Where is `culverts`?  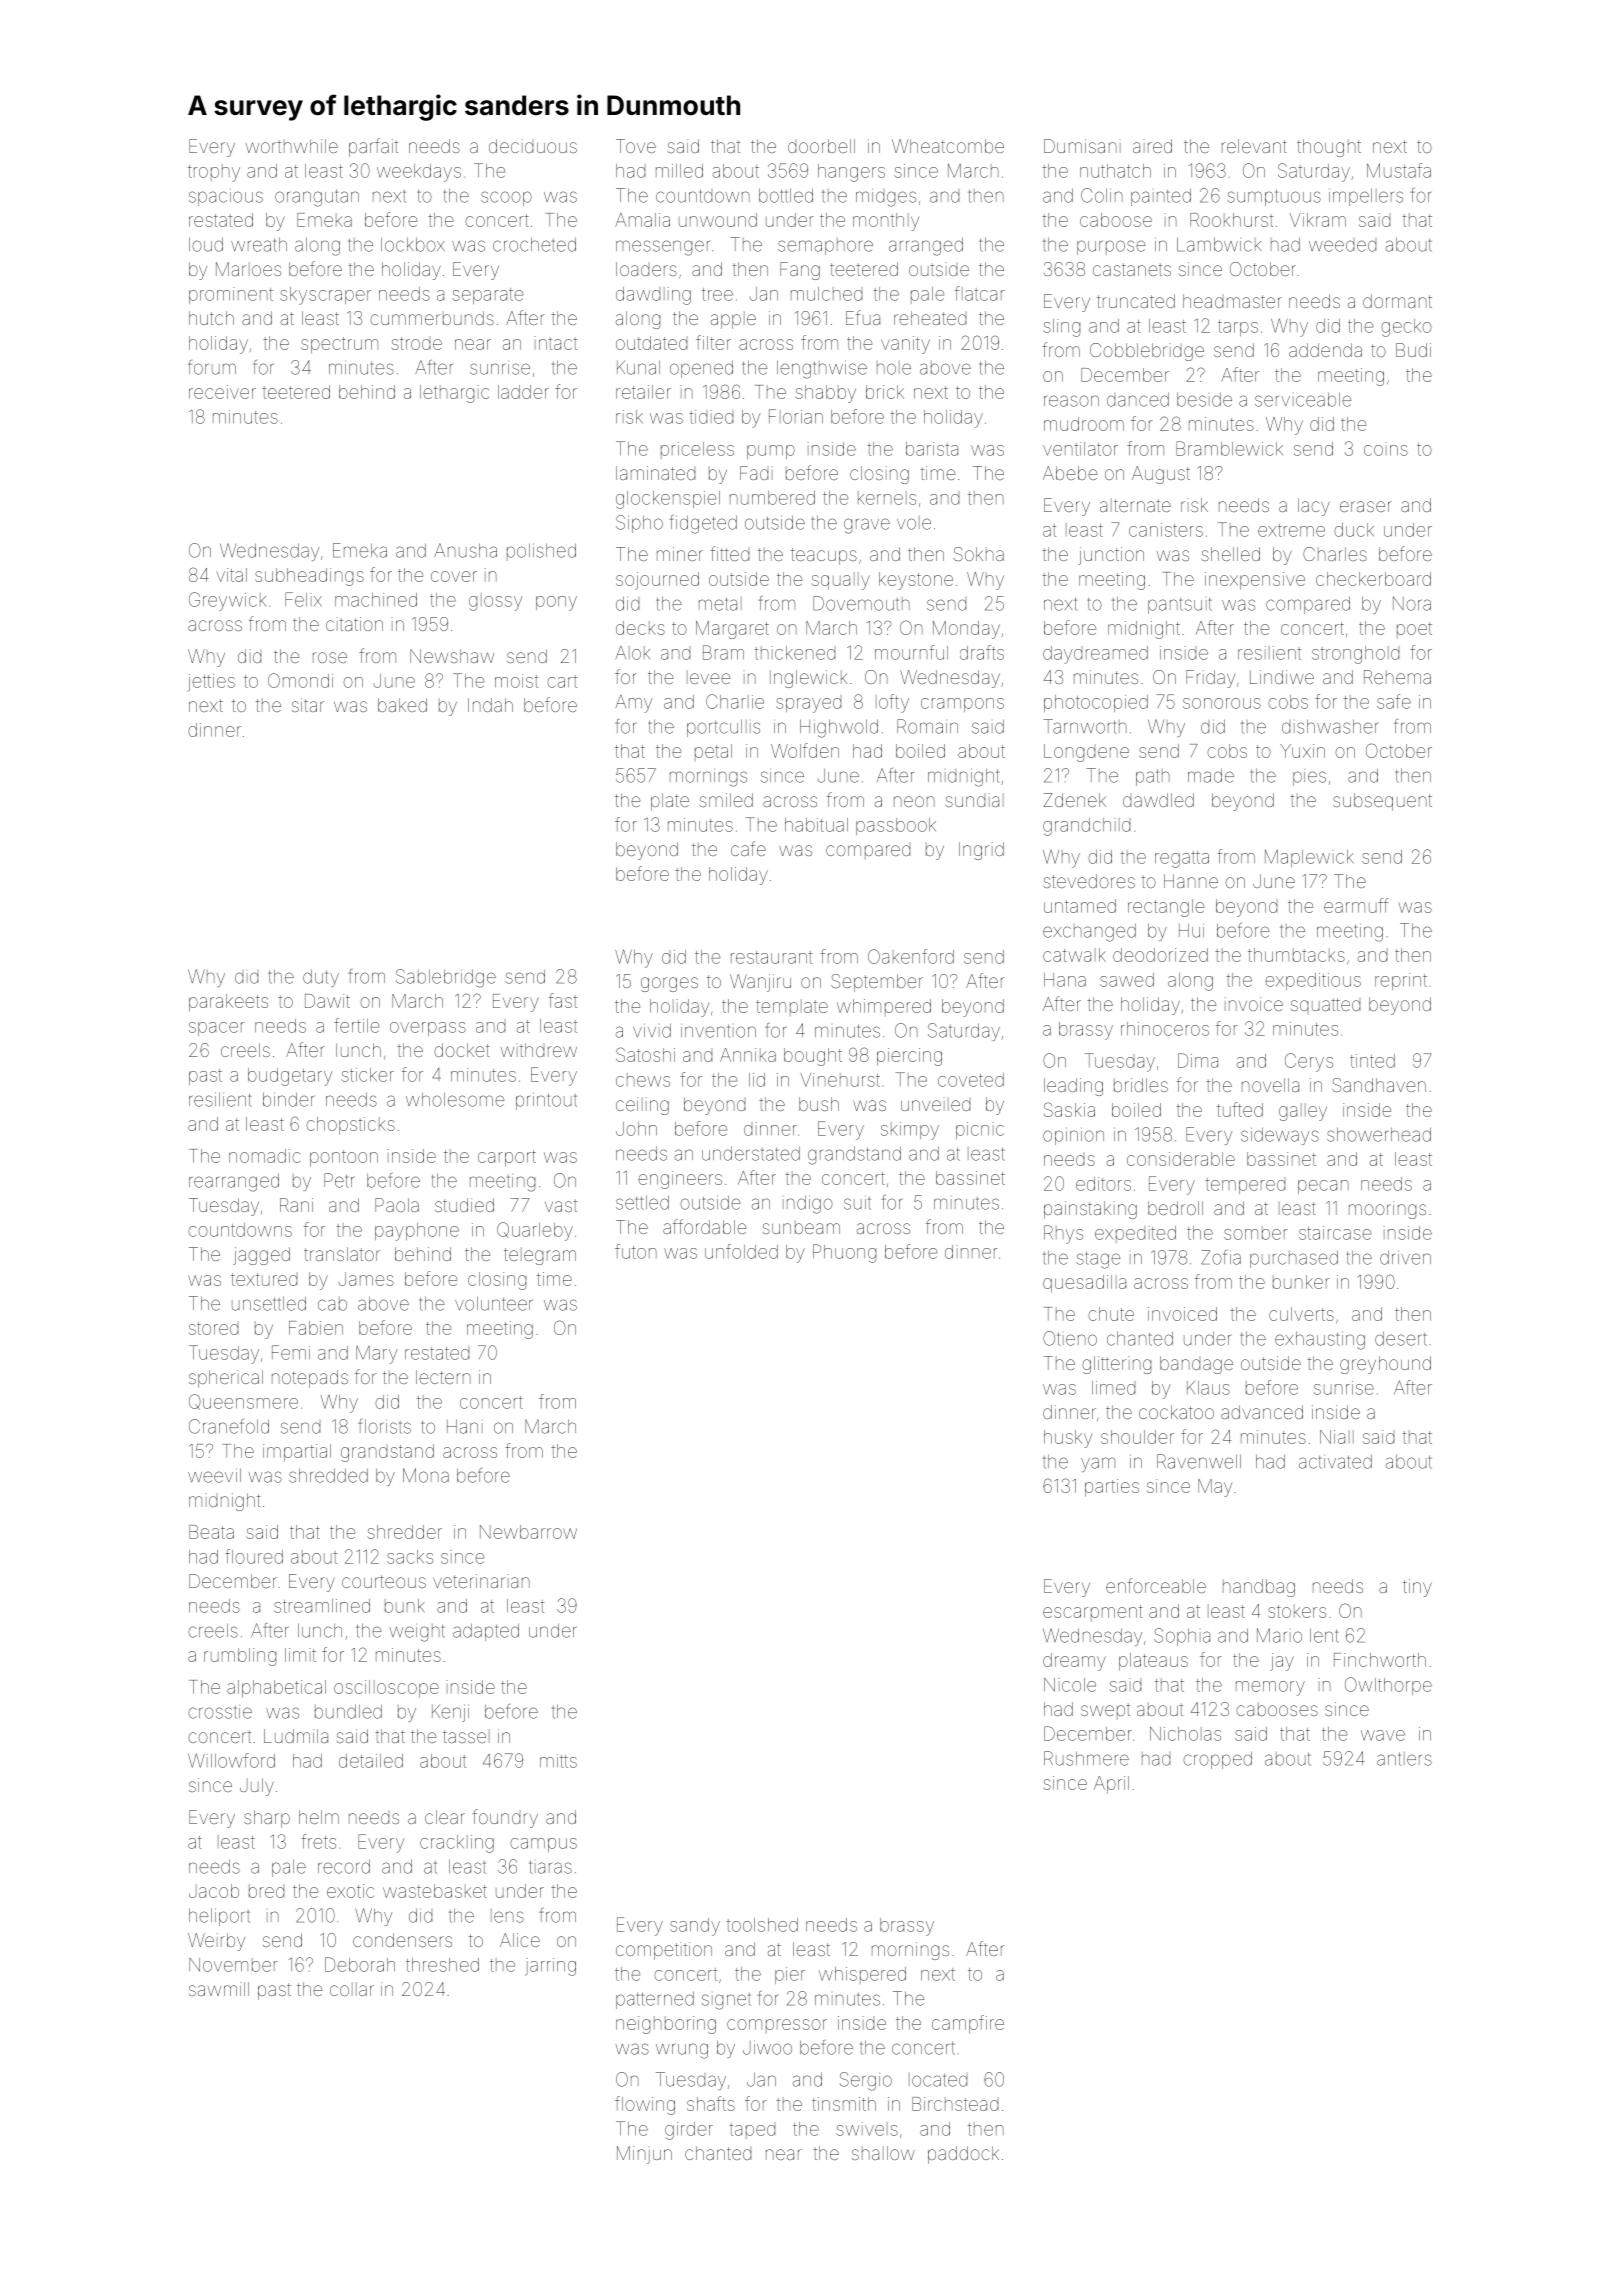
culverts is located at coordinates (1301, 1314).
